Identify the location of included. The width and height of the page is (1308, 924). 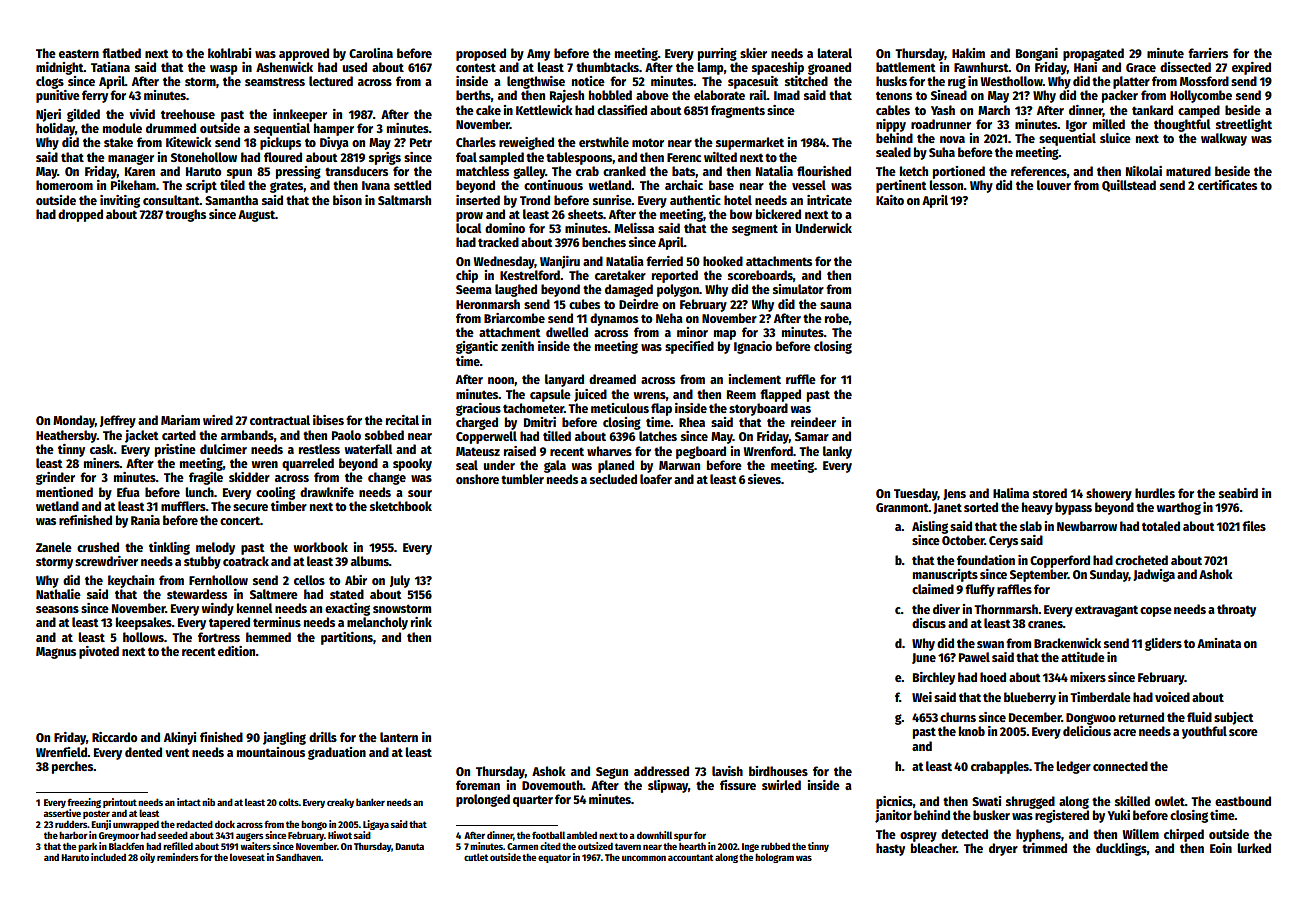
(108, 857).
